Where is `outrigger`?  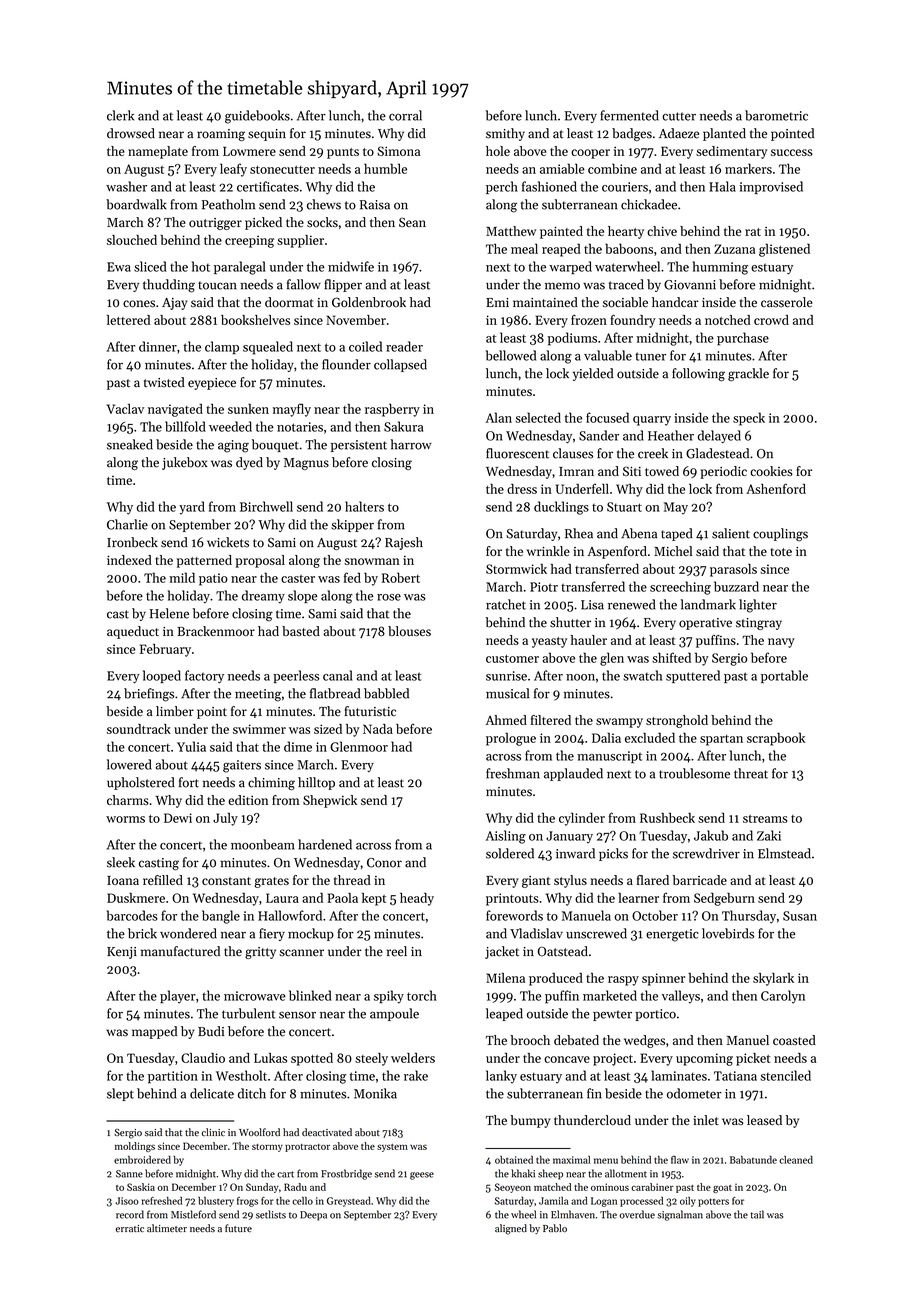
outrigger is located at coordinates (215, 224).
